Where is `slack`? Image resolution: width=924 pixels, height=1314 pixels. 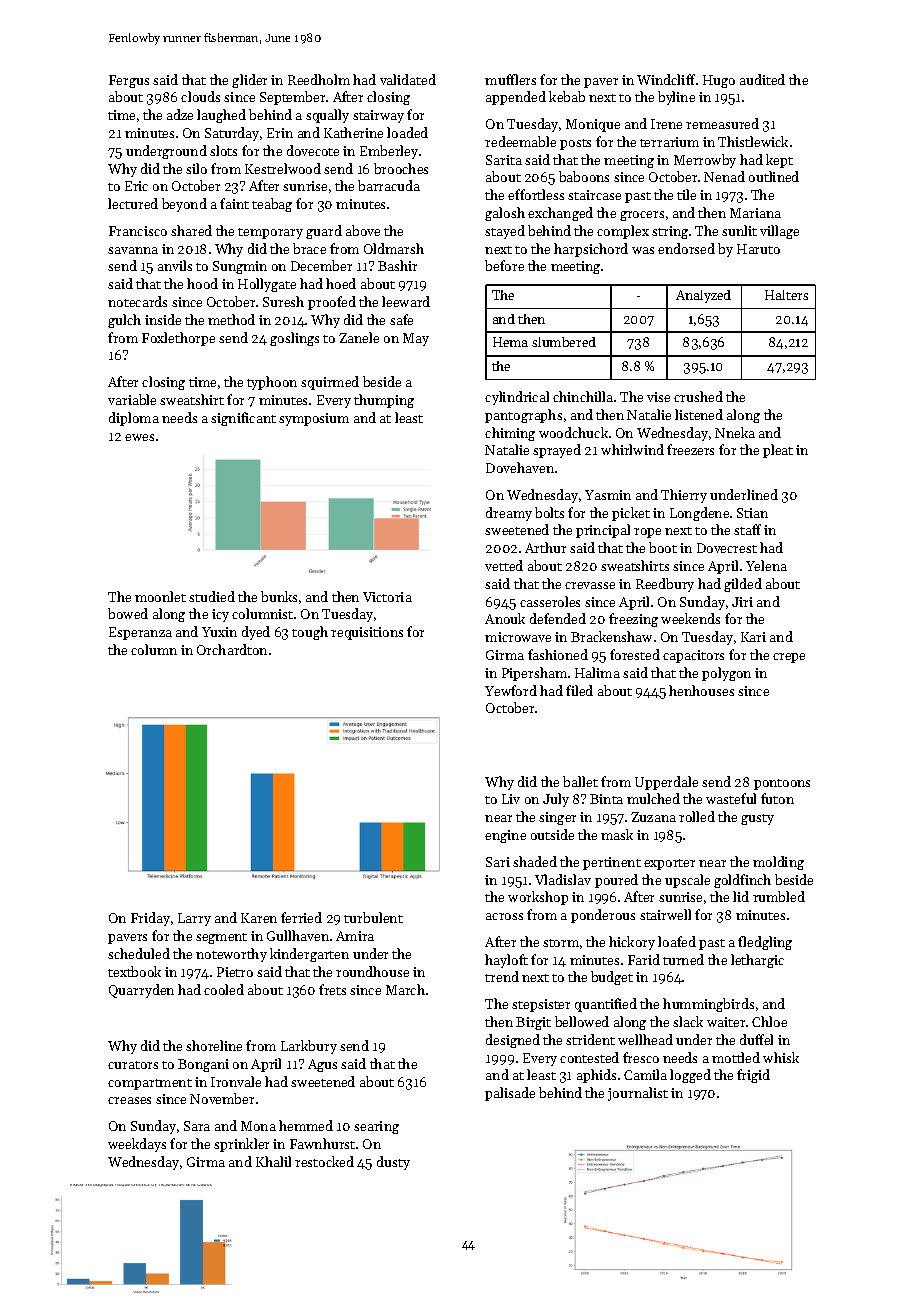 slack is located at coordinates (688, 1021).
